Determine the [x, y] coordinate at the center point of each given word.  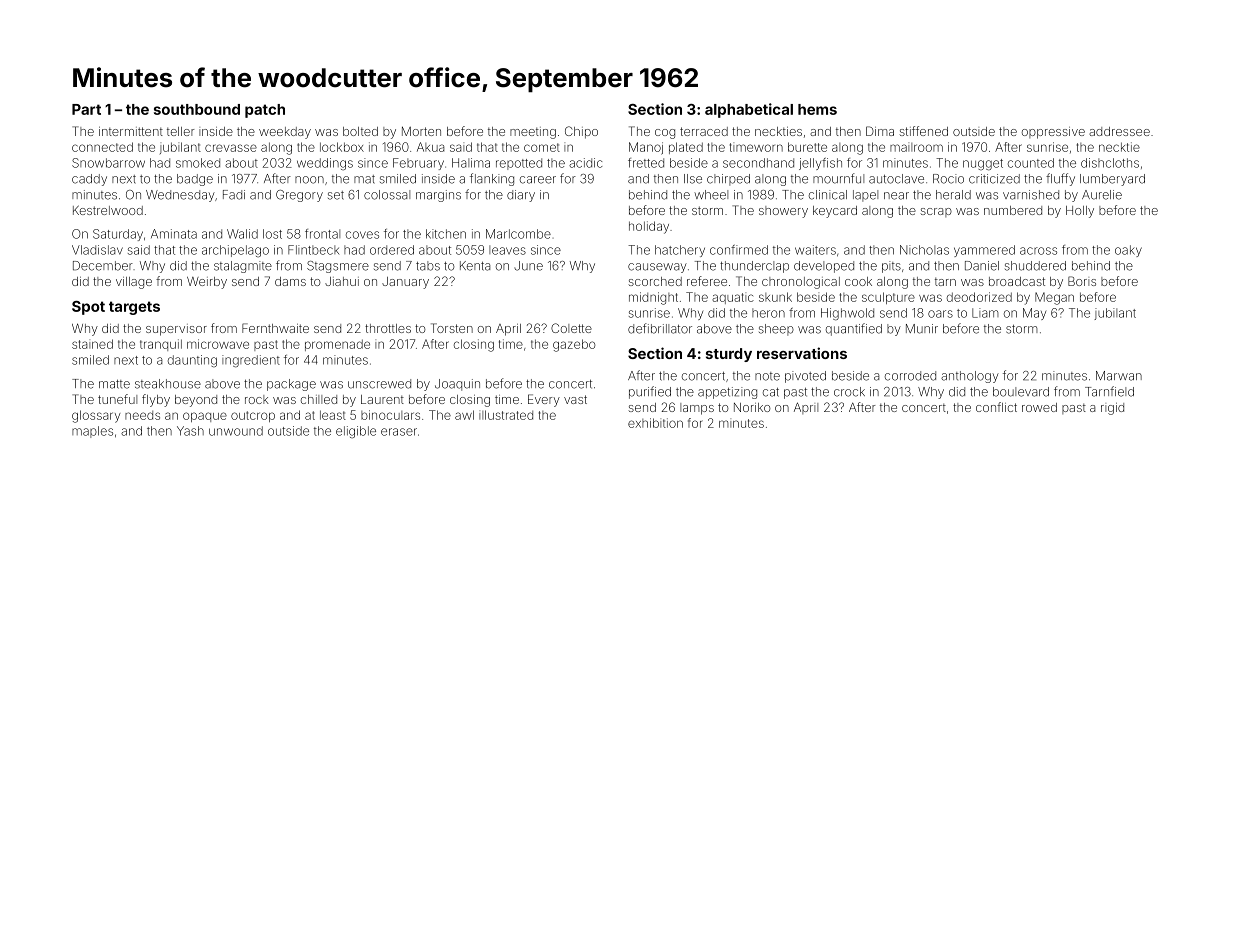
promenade [337, 345]
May [1034, 314]
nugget [983, 165]
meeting [533, 133]
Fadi [234, 195]
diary [521, 196]
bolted [360, 131]
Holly [1080, 212]
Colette [571, 328]
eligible [356, 432]
